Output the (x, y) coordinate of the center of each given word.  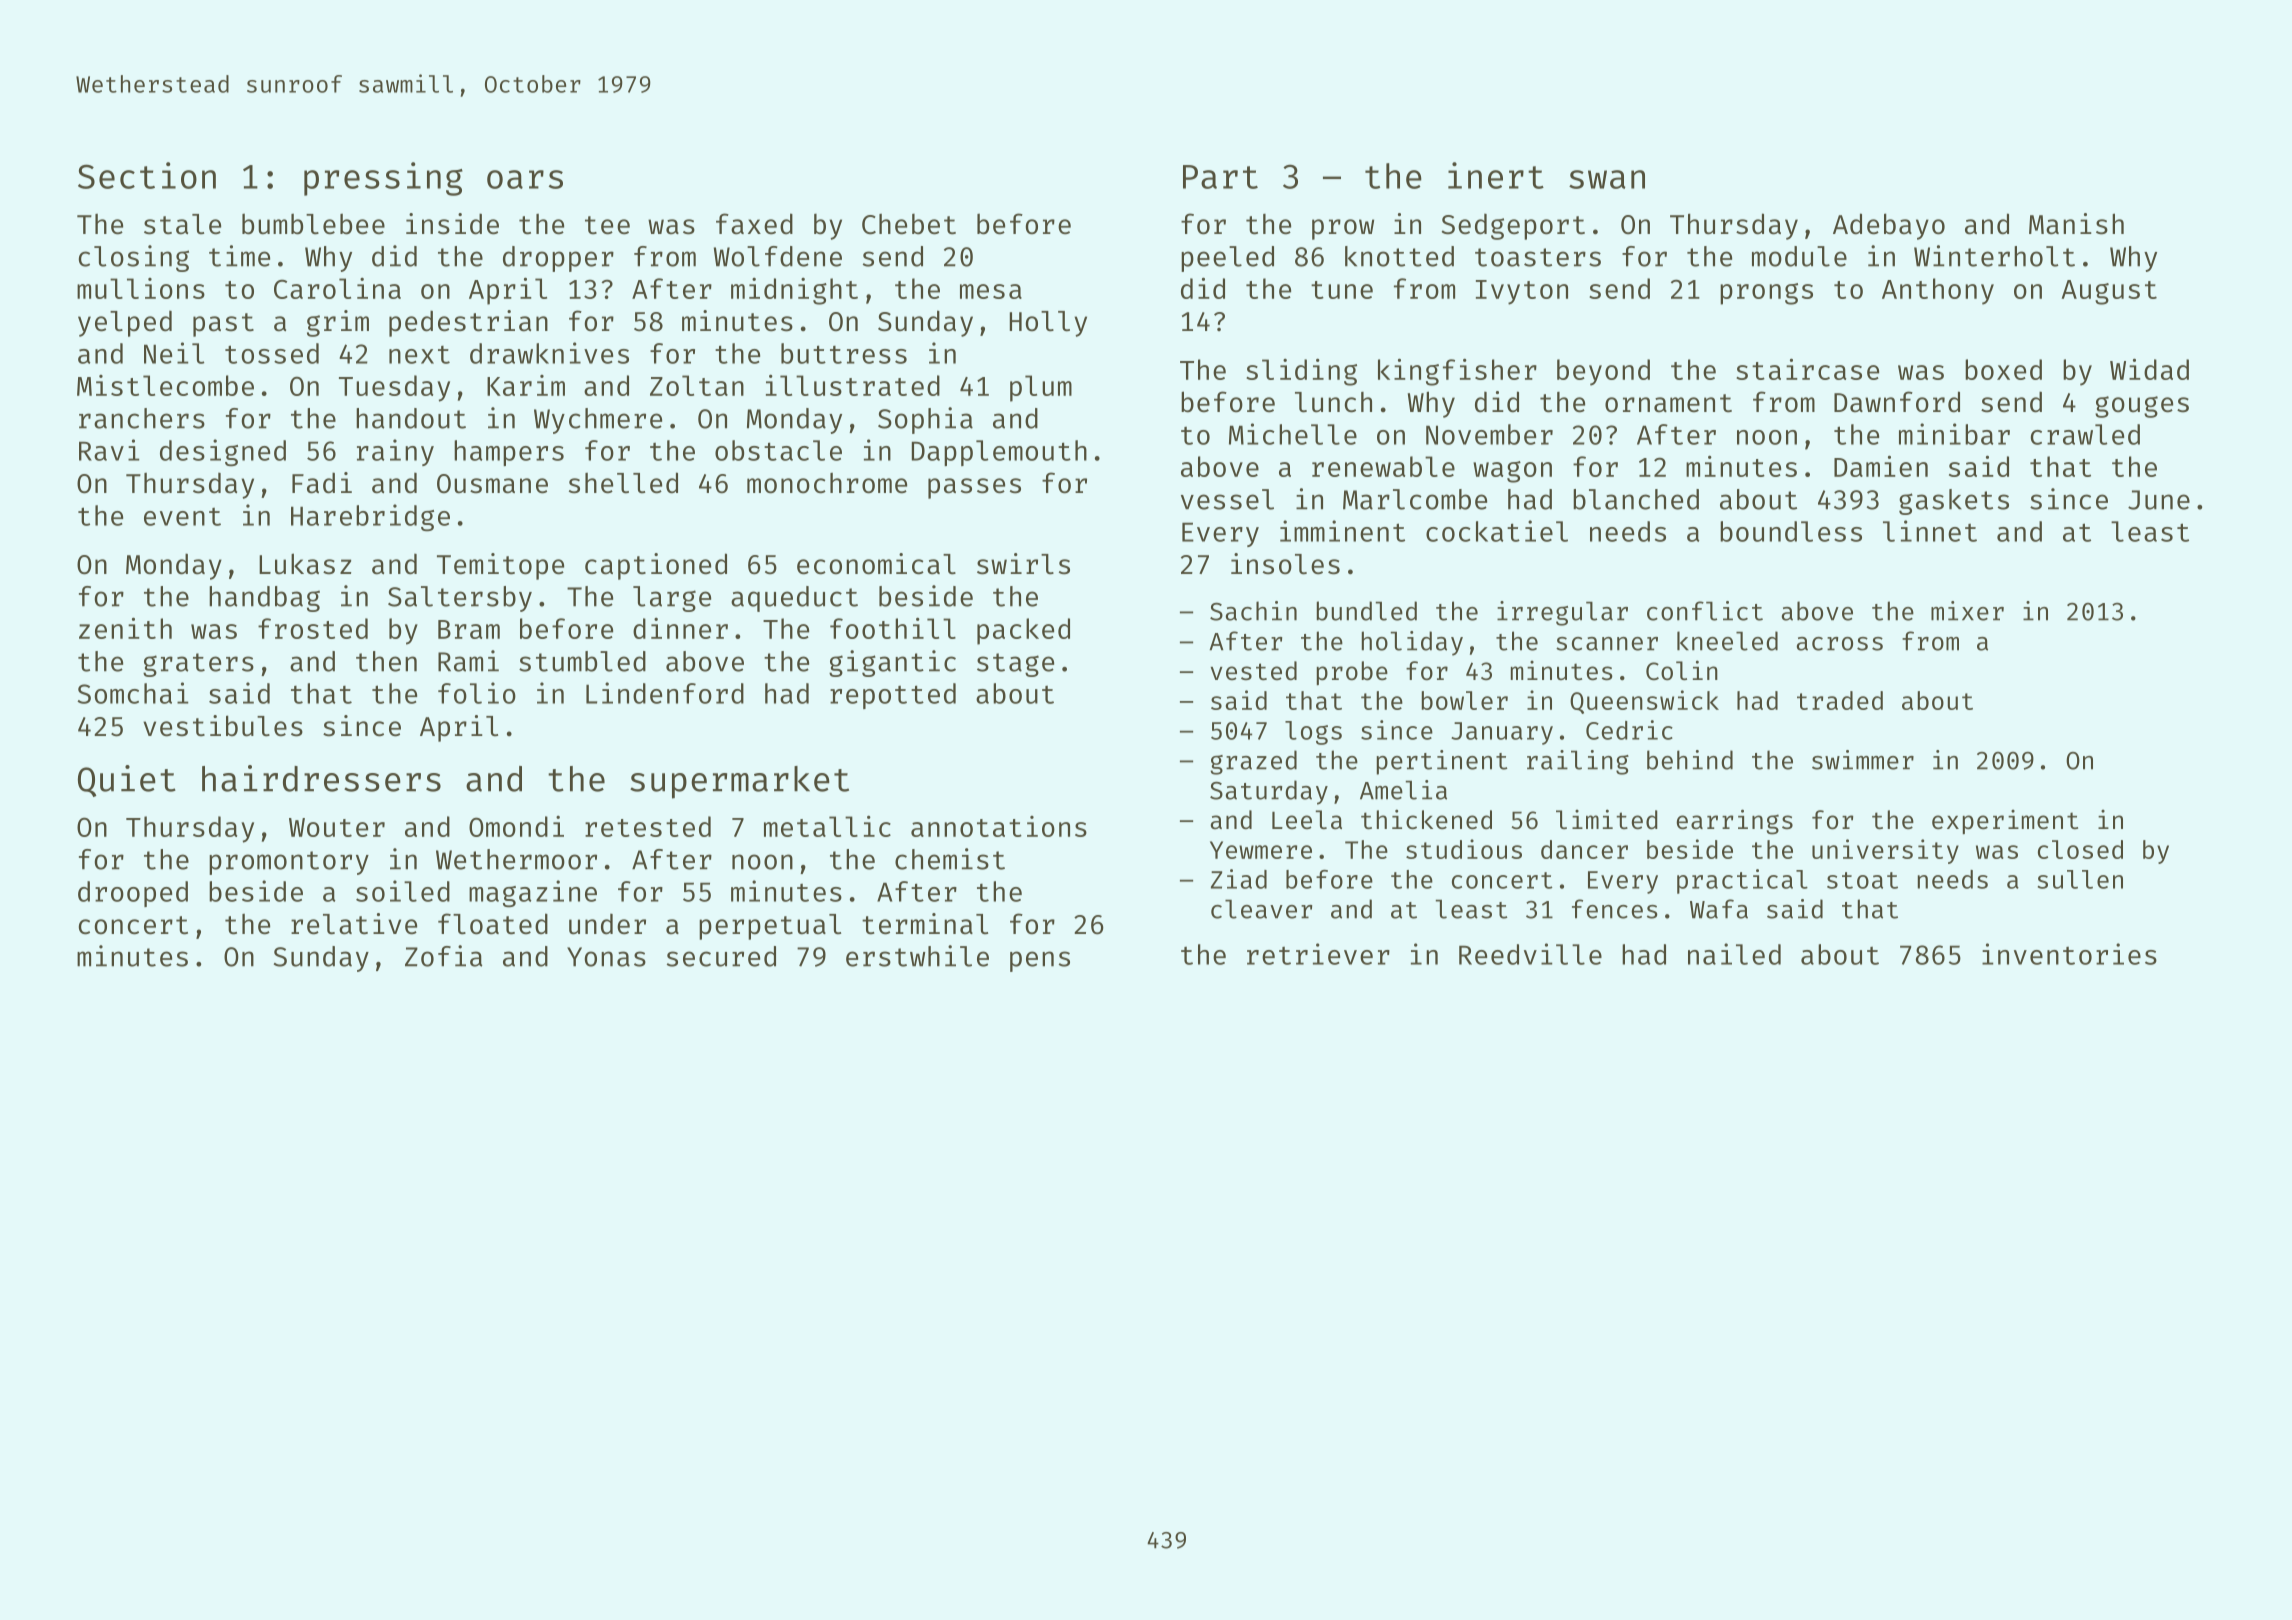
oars (525, 179)
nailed (1734, 954)
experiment (2005, 822)
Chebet (909, 224)
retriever (1318, 954)
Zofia (443, 956)
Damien (1881, 466)
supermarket (739, 782)
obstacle (778, 450)
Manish (2076, 224)
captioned (656, 566)
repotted (893, 696)
